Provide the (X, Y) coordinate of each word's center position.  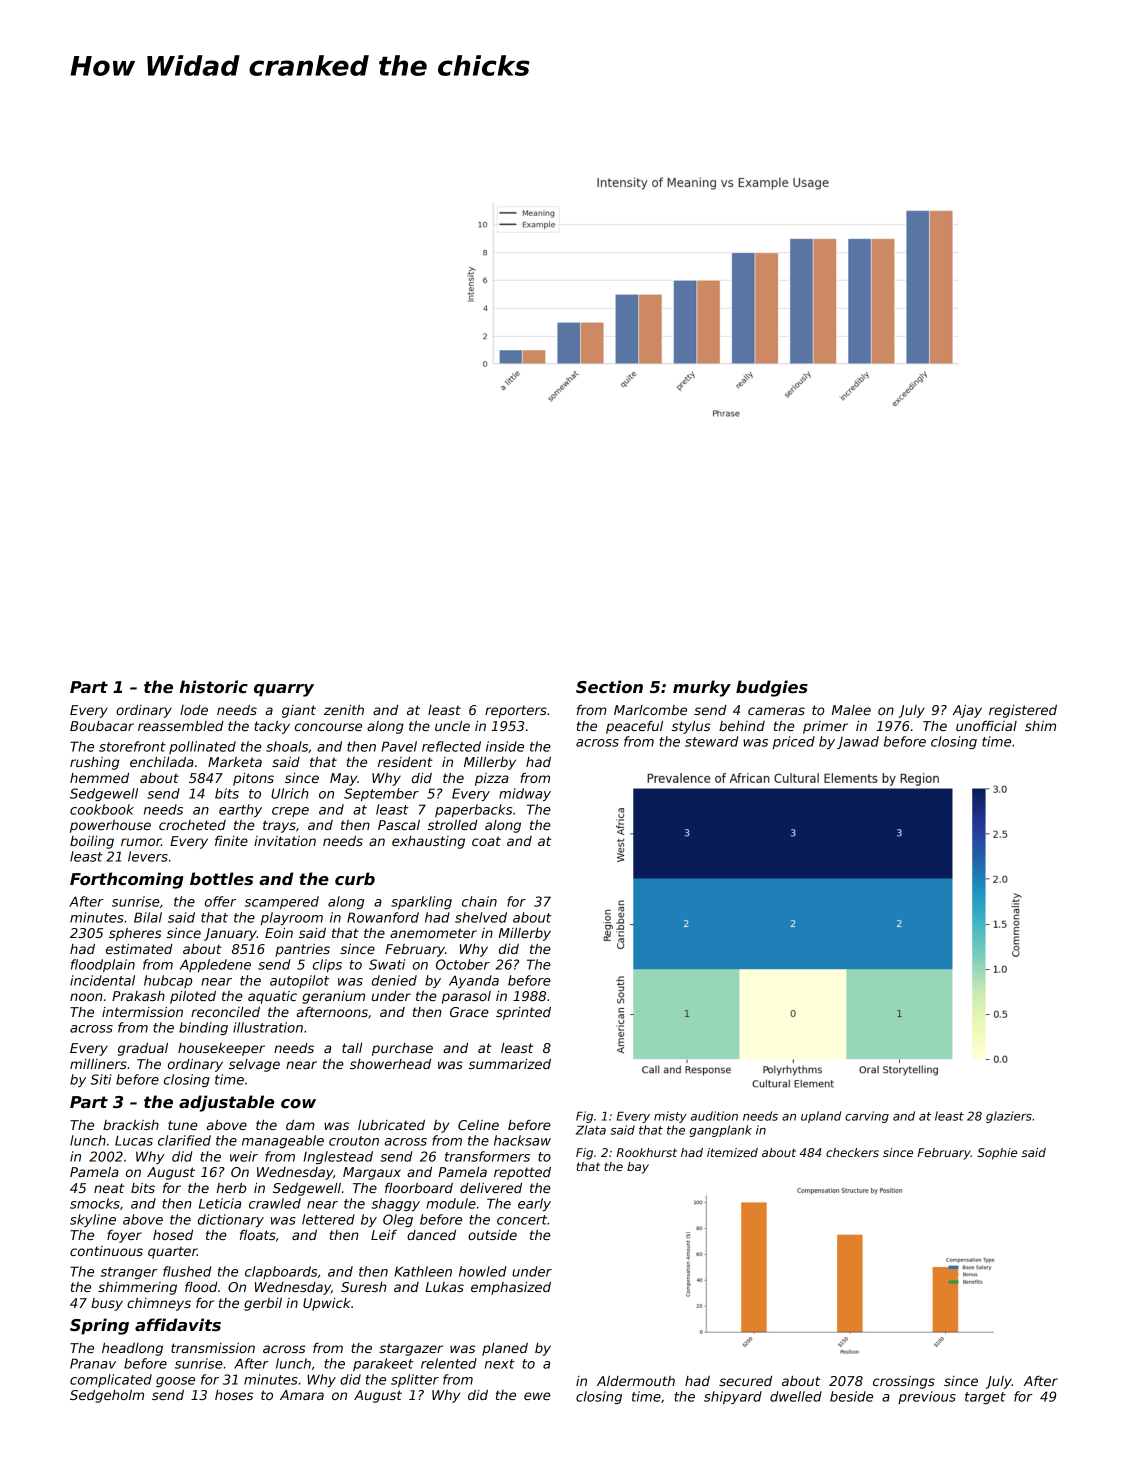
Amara (302, 1395)
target (985, 1398)
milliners (98, 1064)
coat (486, 841)
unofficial (986, 726)
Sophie (997, 1154)
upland (821, 1117)
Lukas (444, 1287)
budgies (772, 688)
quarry (284, 690)
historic (213, 687)
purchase (402, 1049)
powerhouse (110, 826)
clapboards (281, 1272)
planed (505, 1349)
